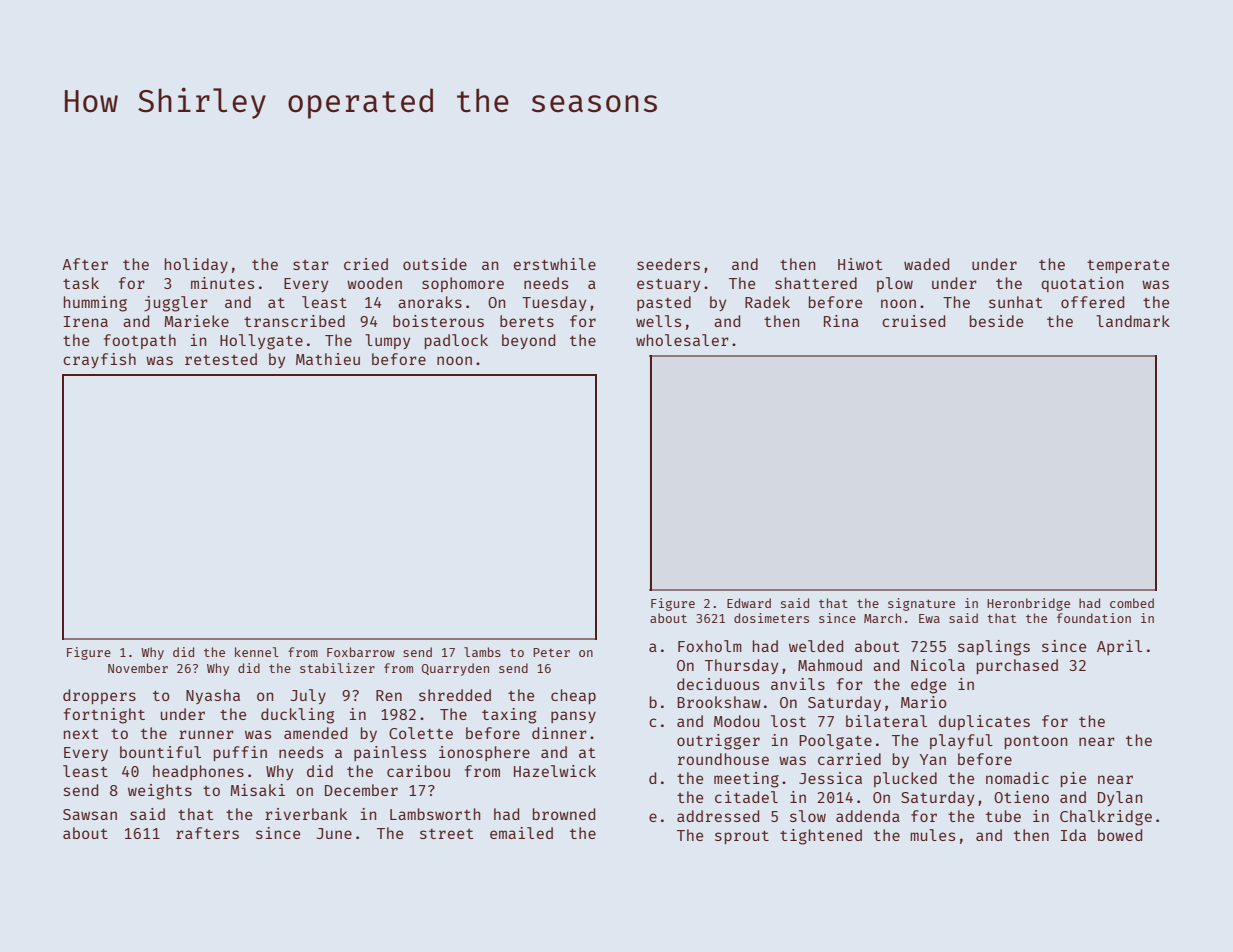 The width and height of the image is (1233, 952). What do you see at coordinates (771, 618) in the image?
I see `dosimeters` at bounding box center [771, 618].
